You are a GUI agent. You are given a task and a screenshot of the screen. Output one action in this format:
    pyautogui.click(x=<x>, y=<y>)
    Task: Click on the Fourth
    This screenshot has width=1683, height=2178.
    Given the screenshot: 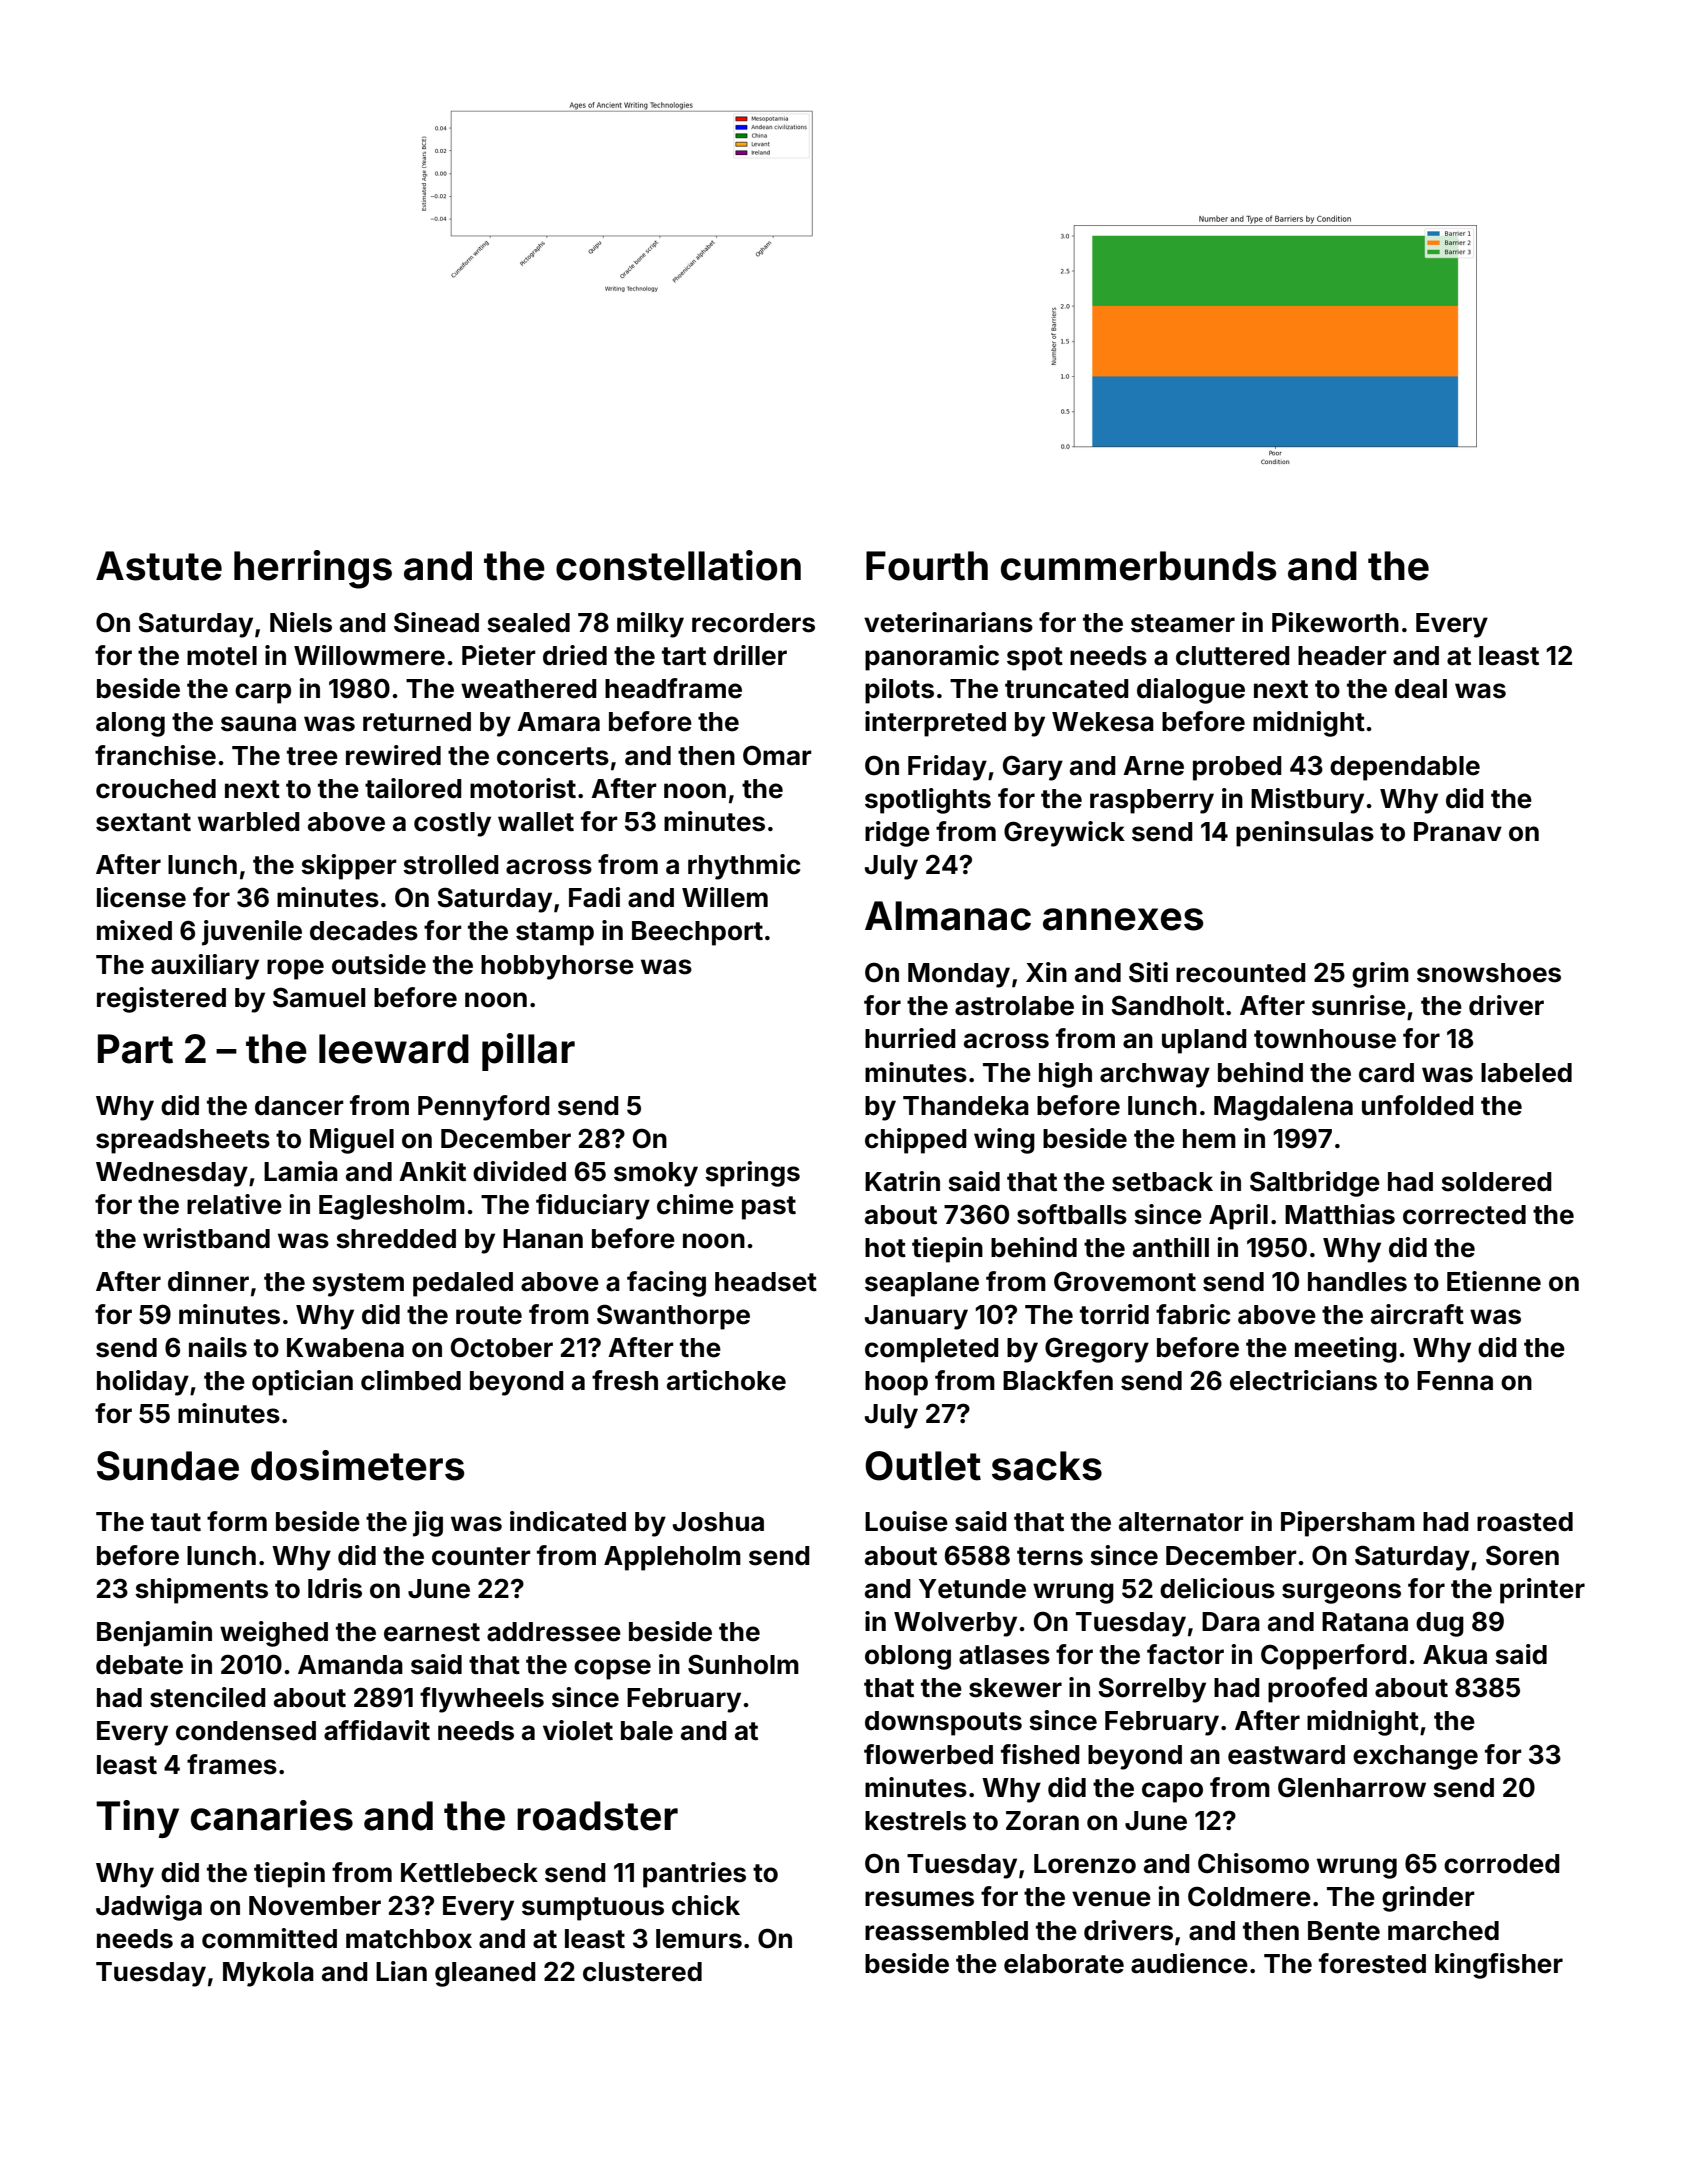 What is the action you would take?
    pyautogui.click(x=927, y=566)
